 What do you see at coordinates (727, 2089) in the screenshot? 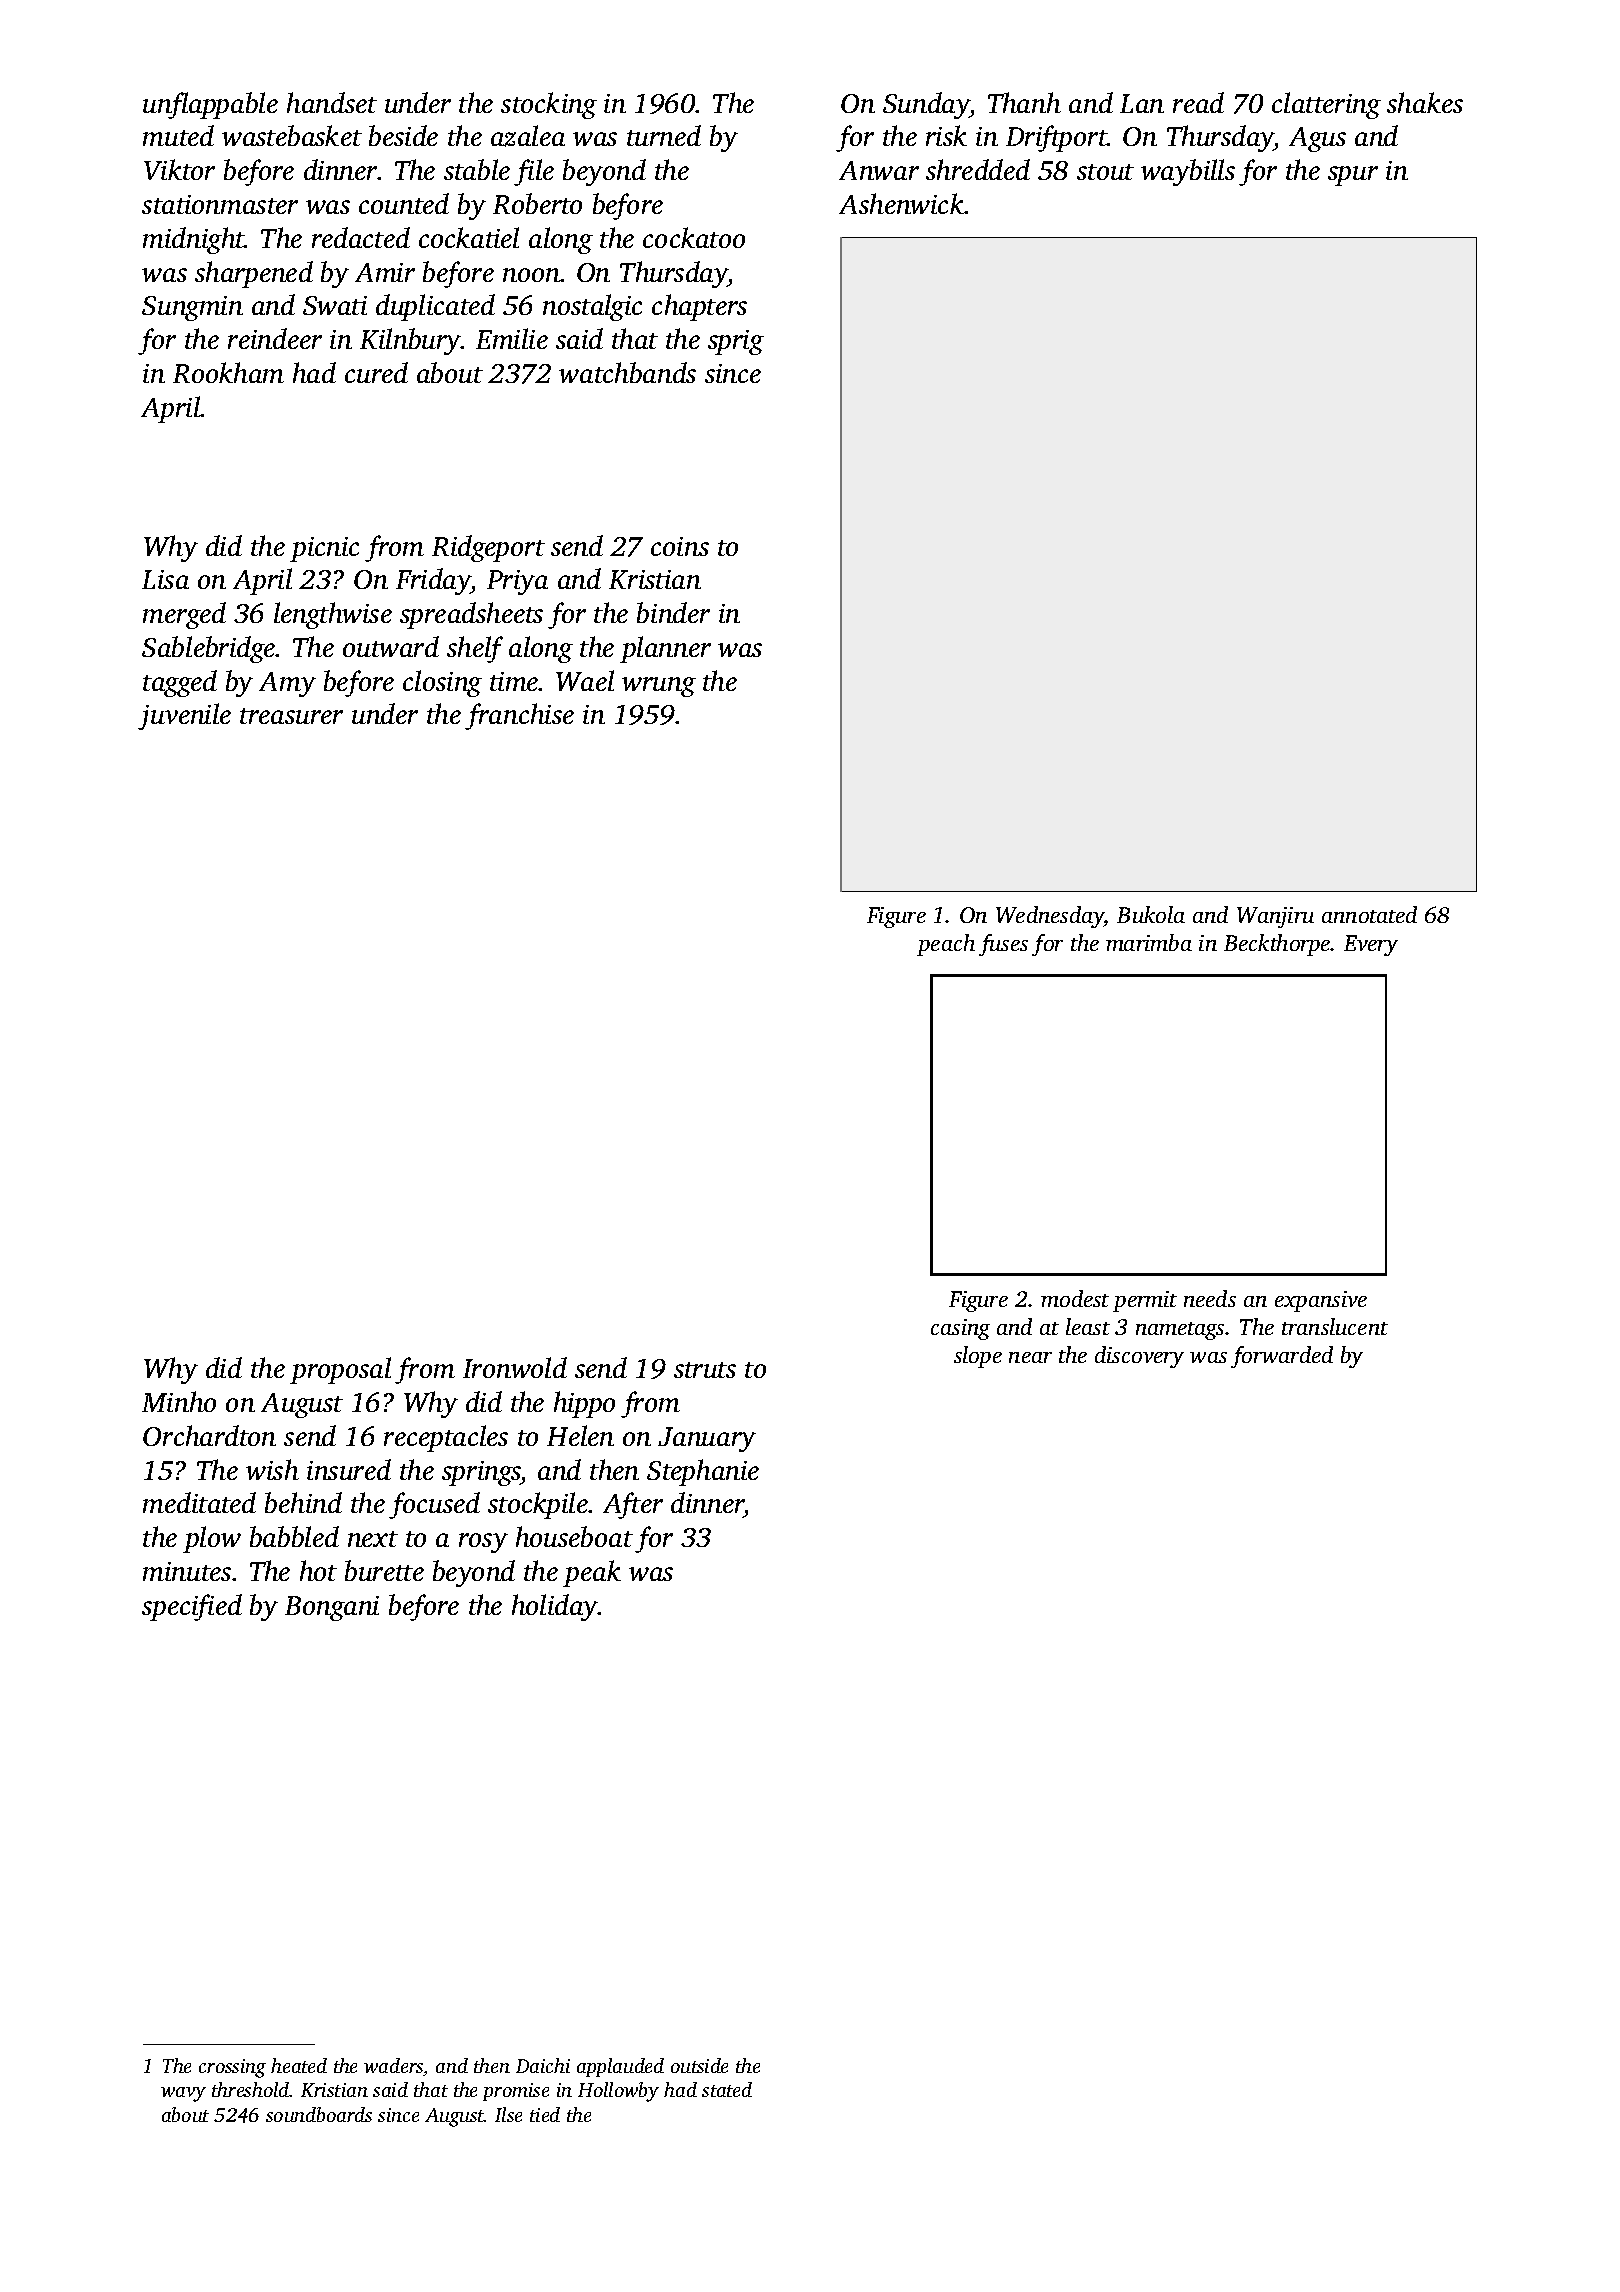
I see `stated` at bounding box center [727, 2089].
